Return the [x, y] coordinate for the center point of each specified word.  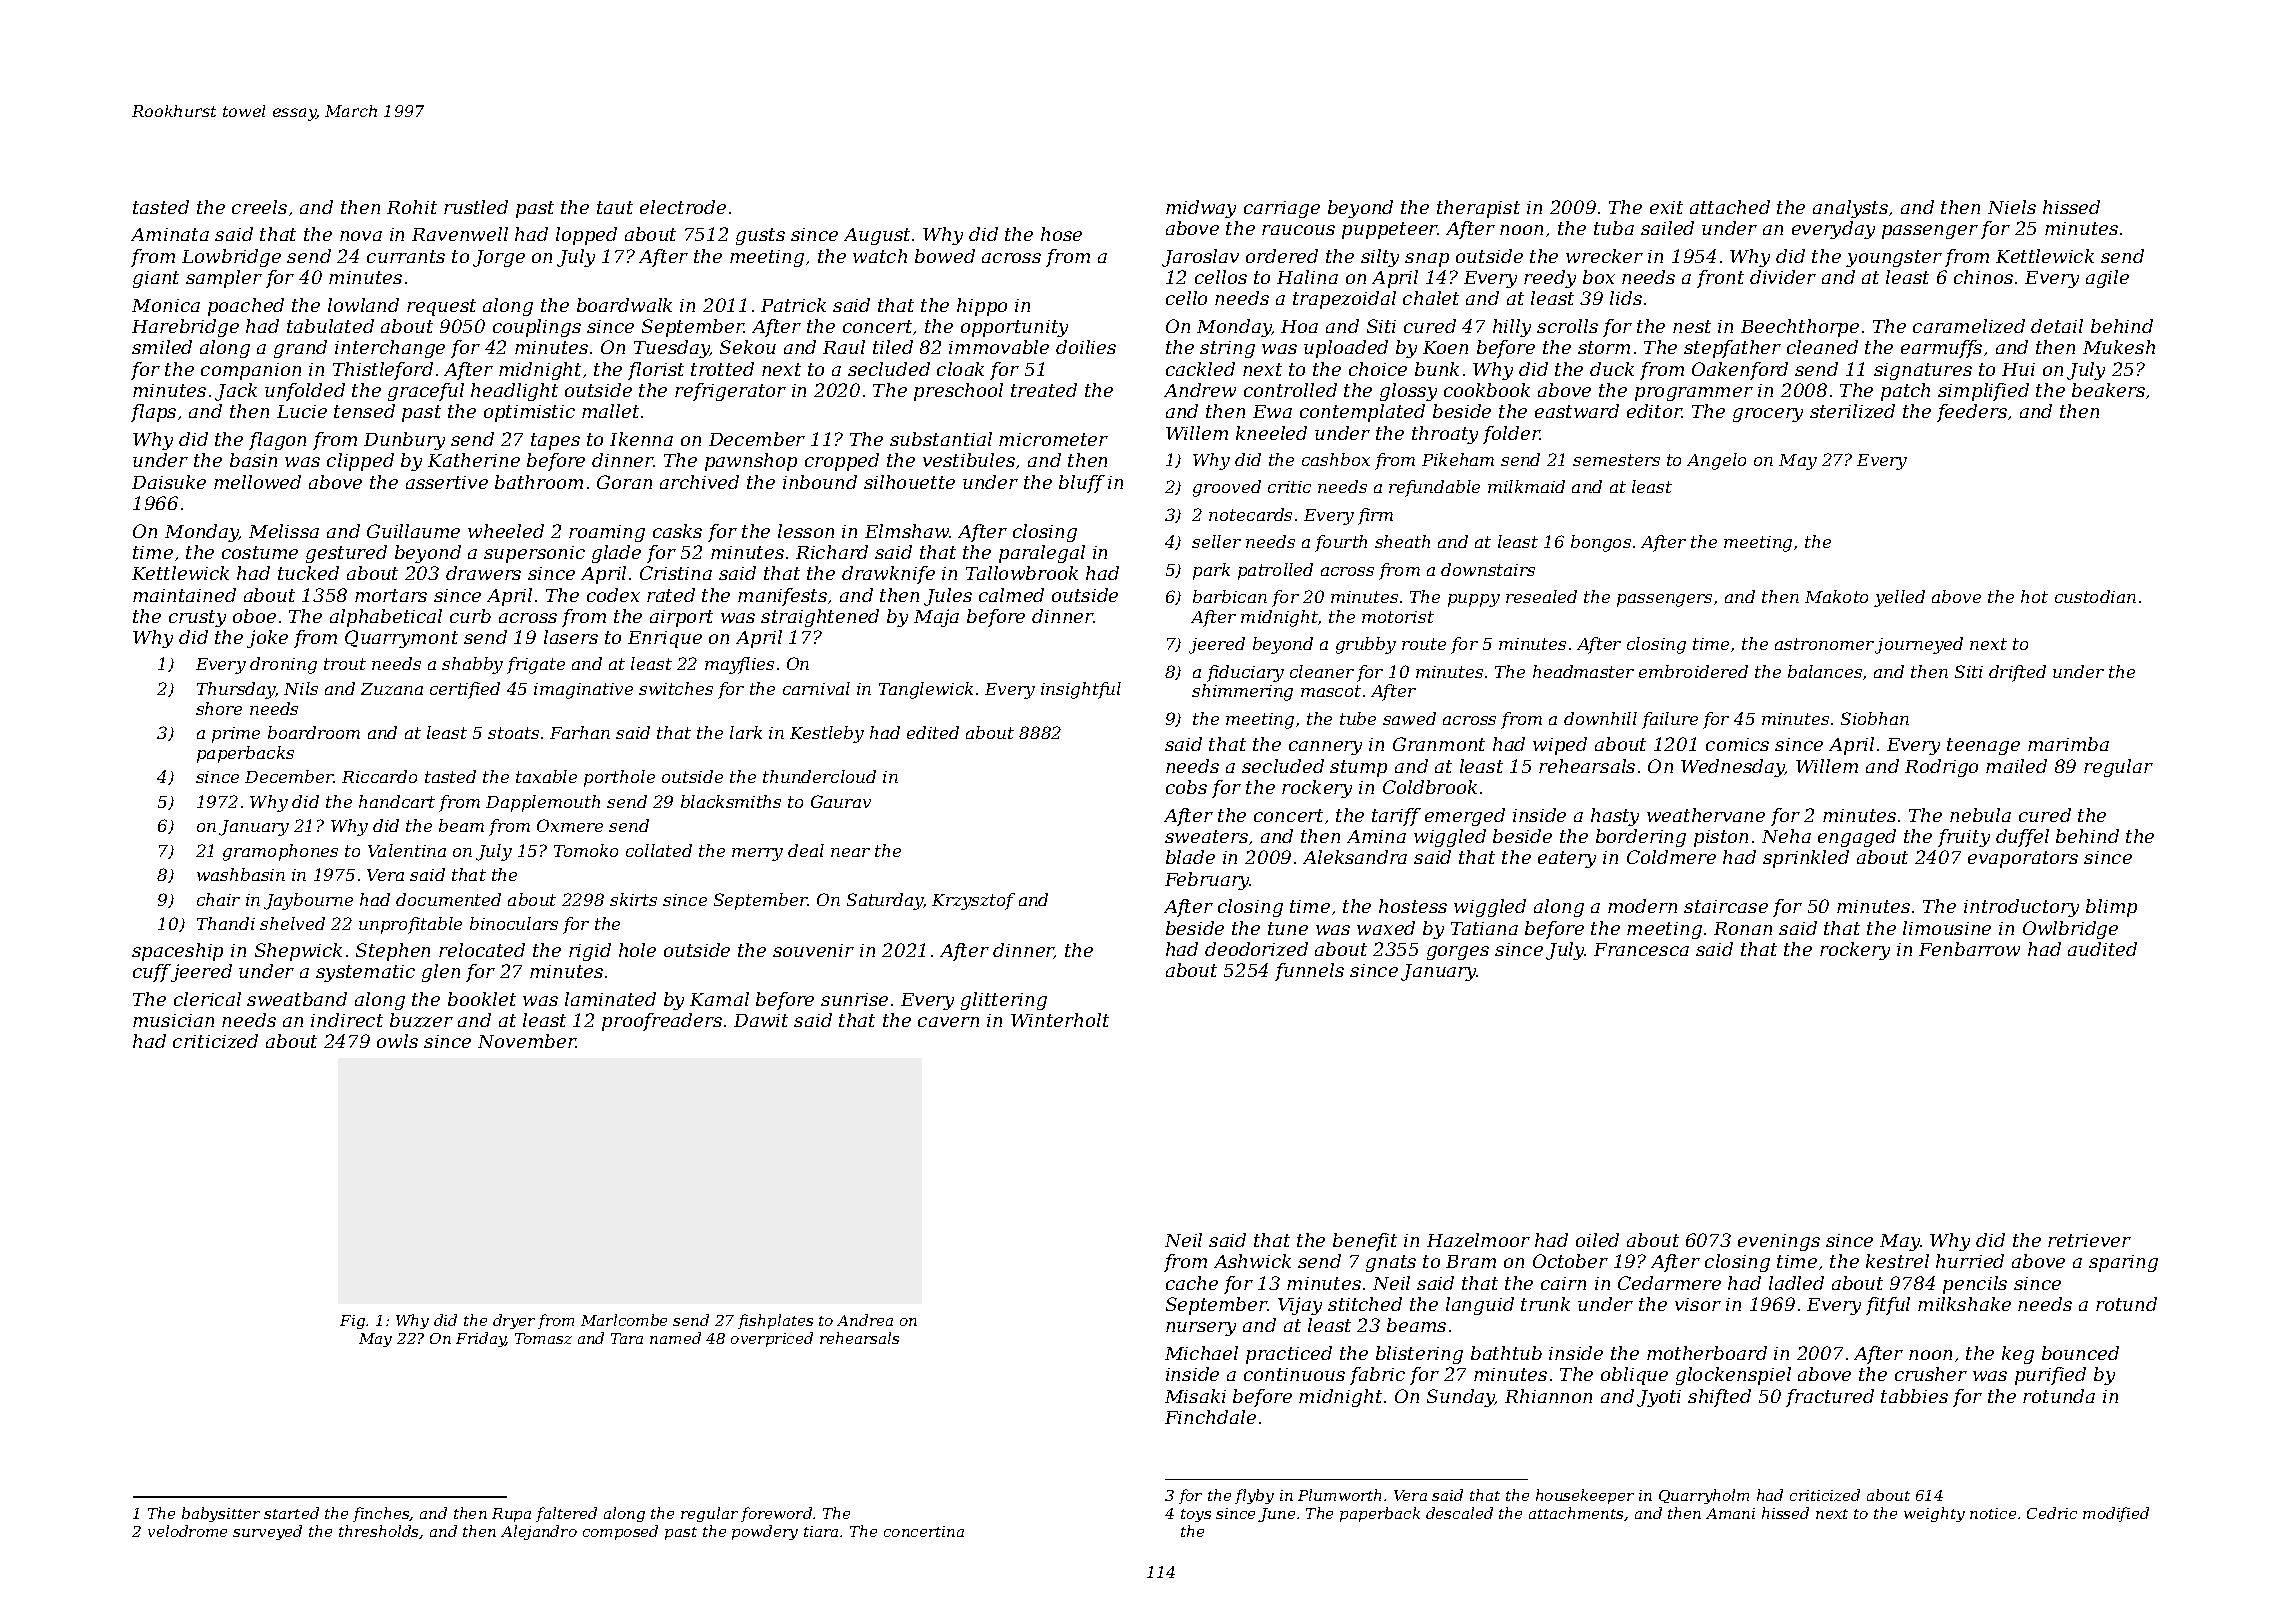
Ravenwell [460, 234]
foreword [776, 1514]
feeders [1972, 413]
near [850, 852]
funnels [1309, 972]
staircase [1726, 906]
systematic [365, 973]
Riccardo [379, 776]
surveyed [267, 1532]
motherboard [1707, 1353]
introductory [2021, 908]
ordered [1282, 256]
